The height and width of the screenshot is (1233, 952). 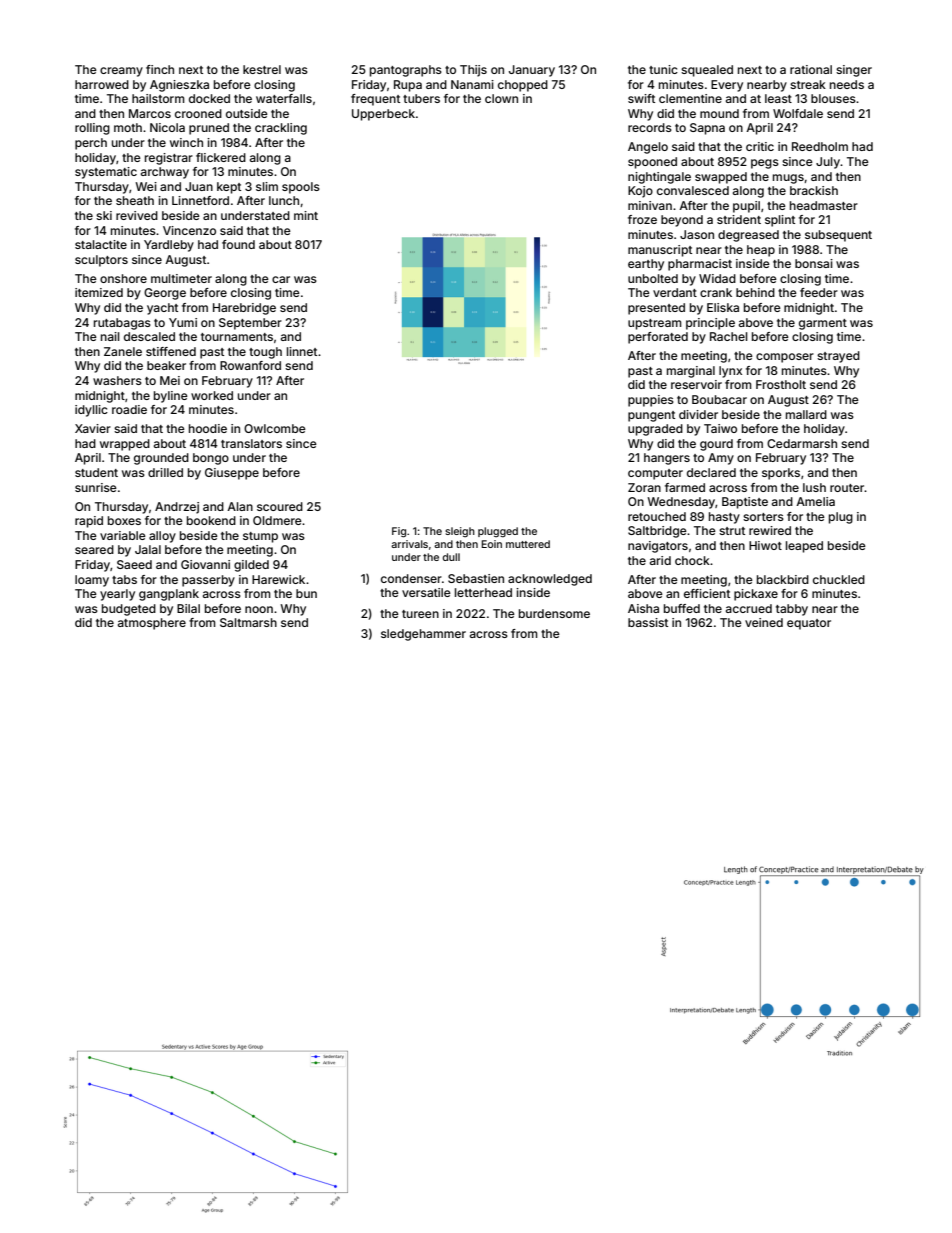 I want to click on Sapna, so click(x=707, y=129).
